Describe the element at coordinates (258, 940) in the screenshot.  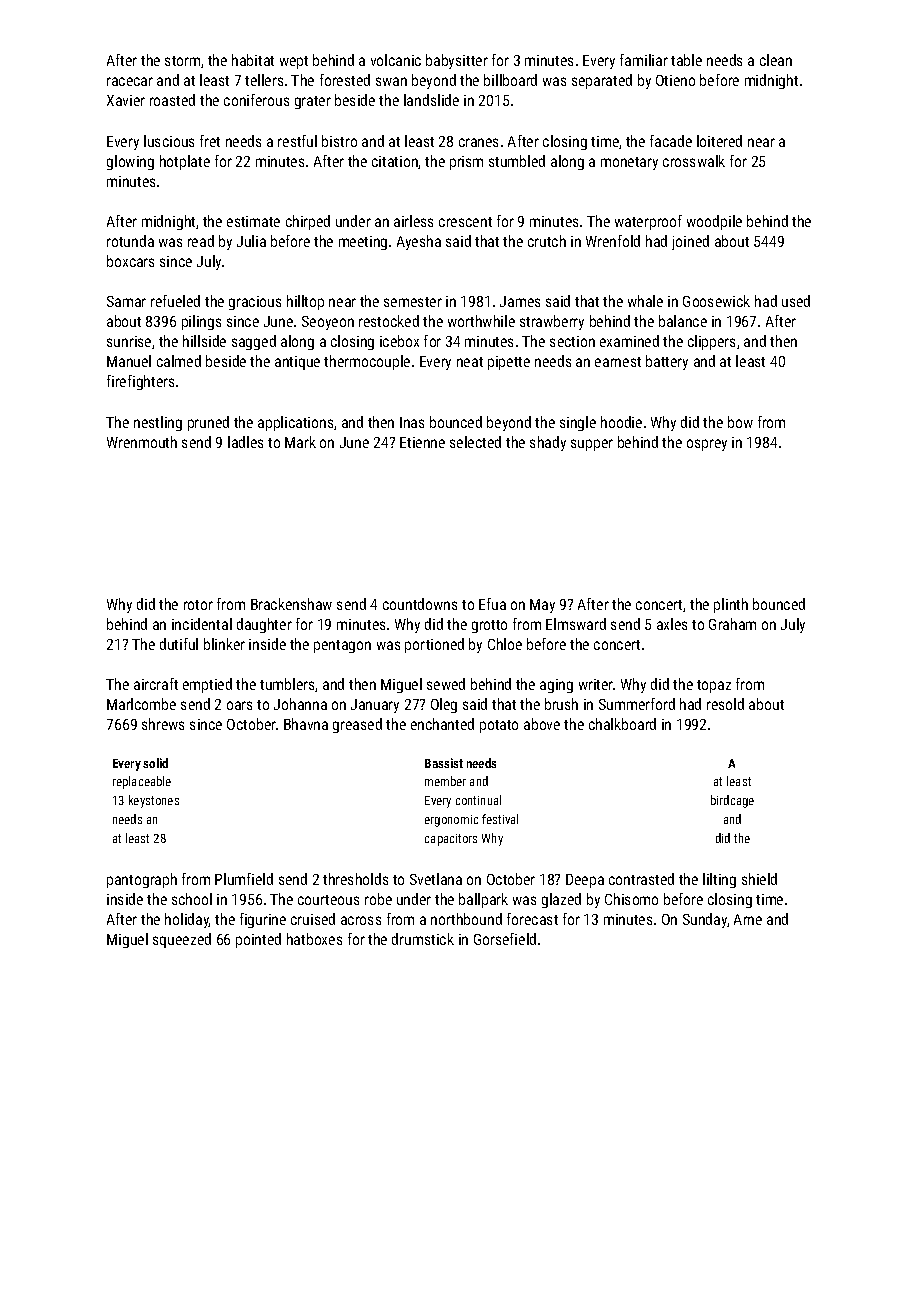
I see `pointed` at that location.
